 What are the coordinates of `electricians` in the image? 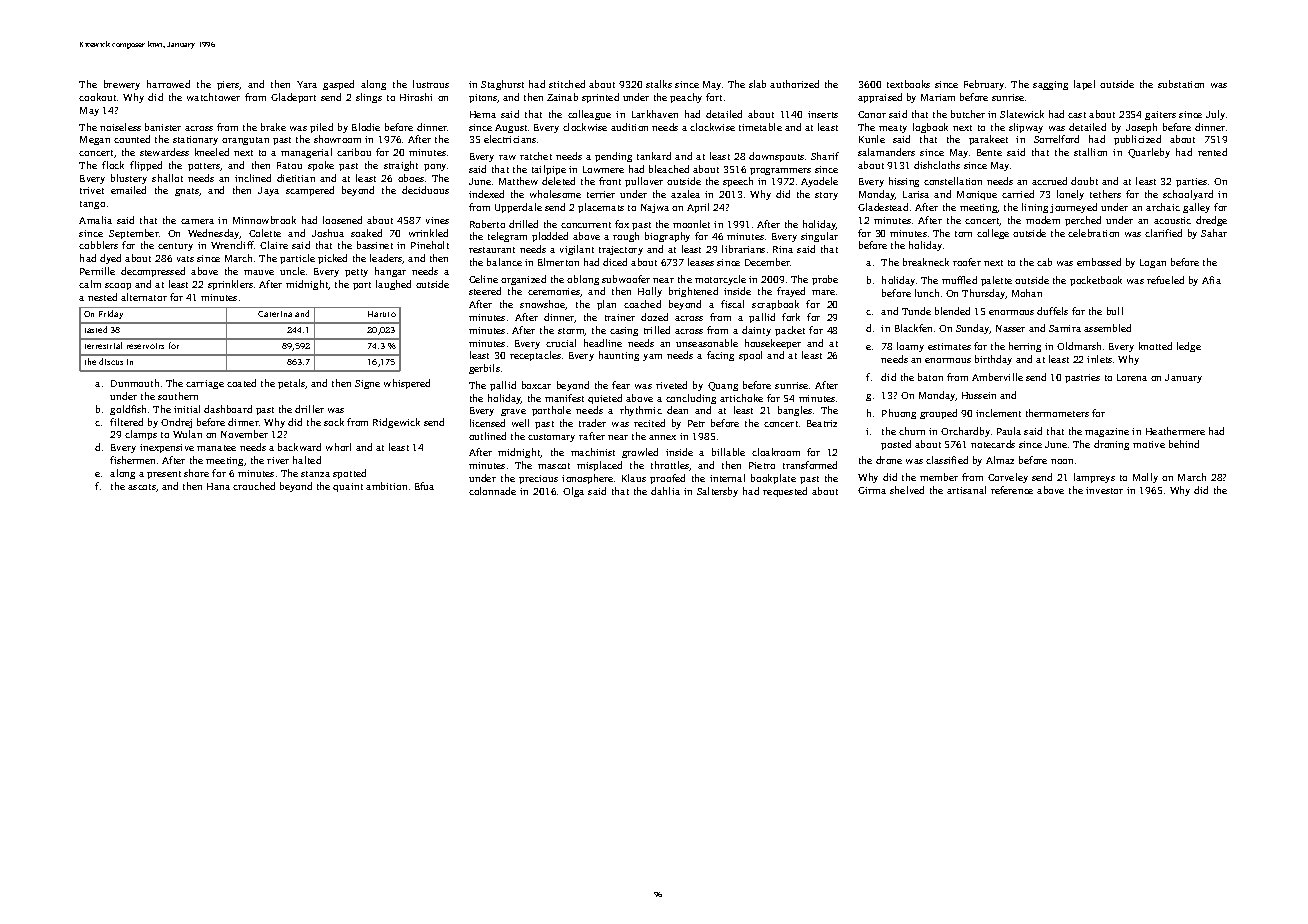 It's located at (510, 139).
